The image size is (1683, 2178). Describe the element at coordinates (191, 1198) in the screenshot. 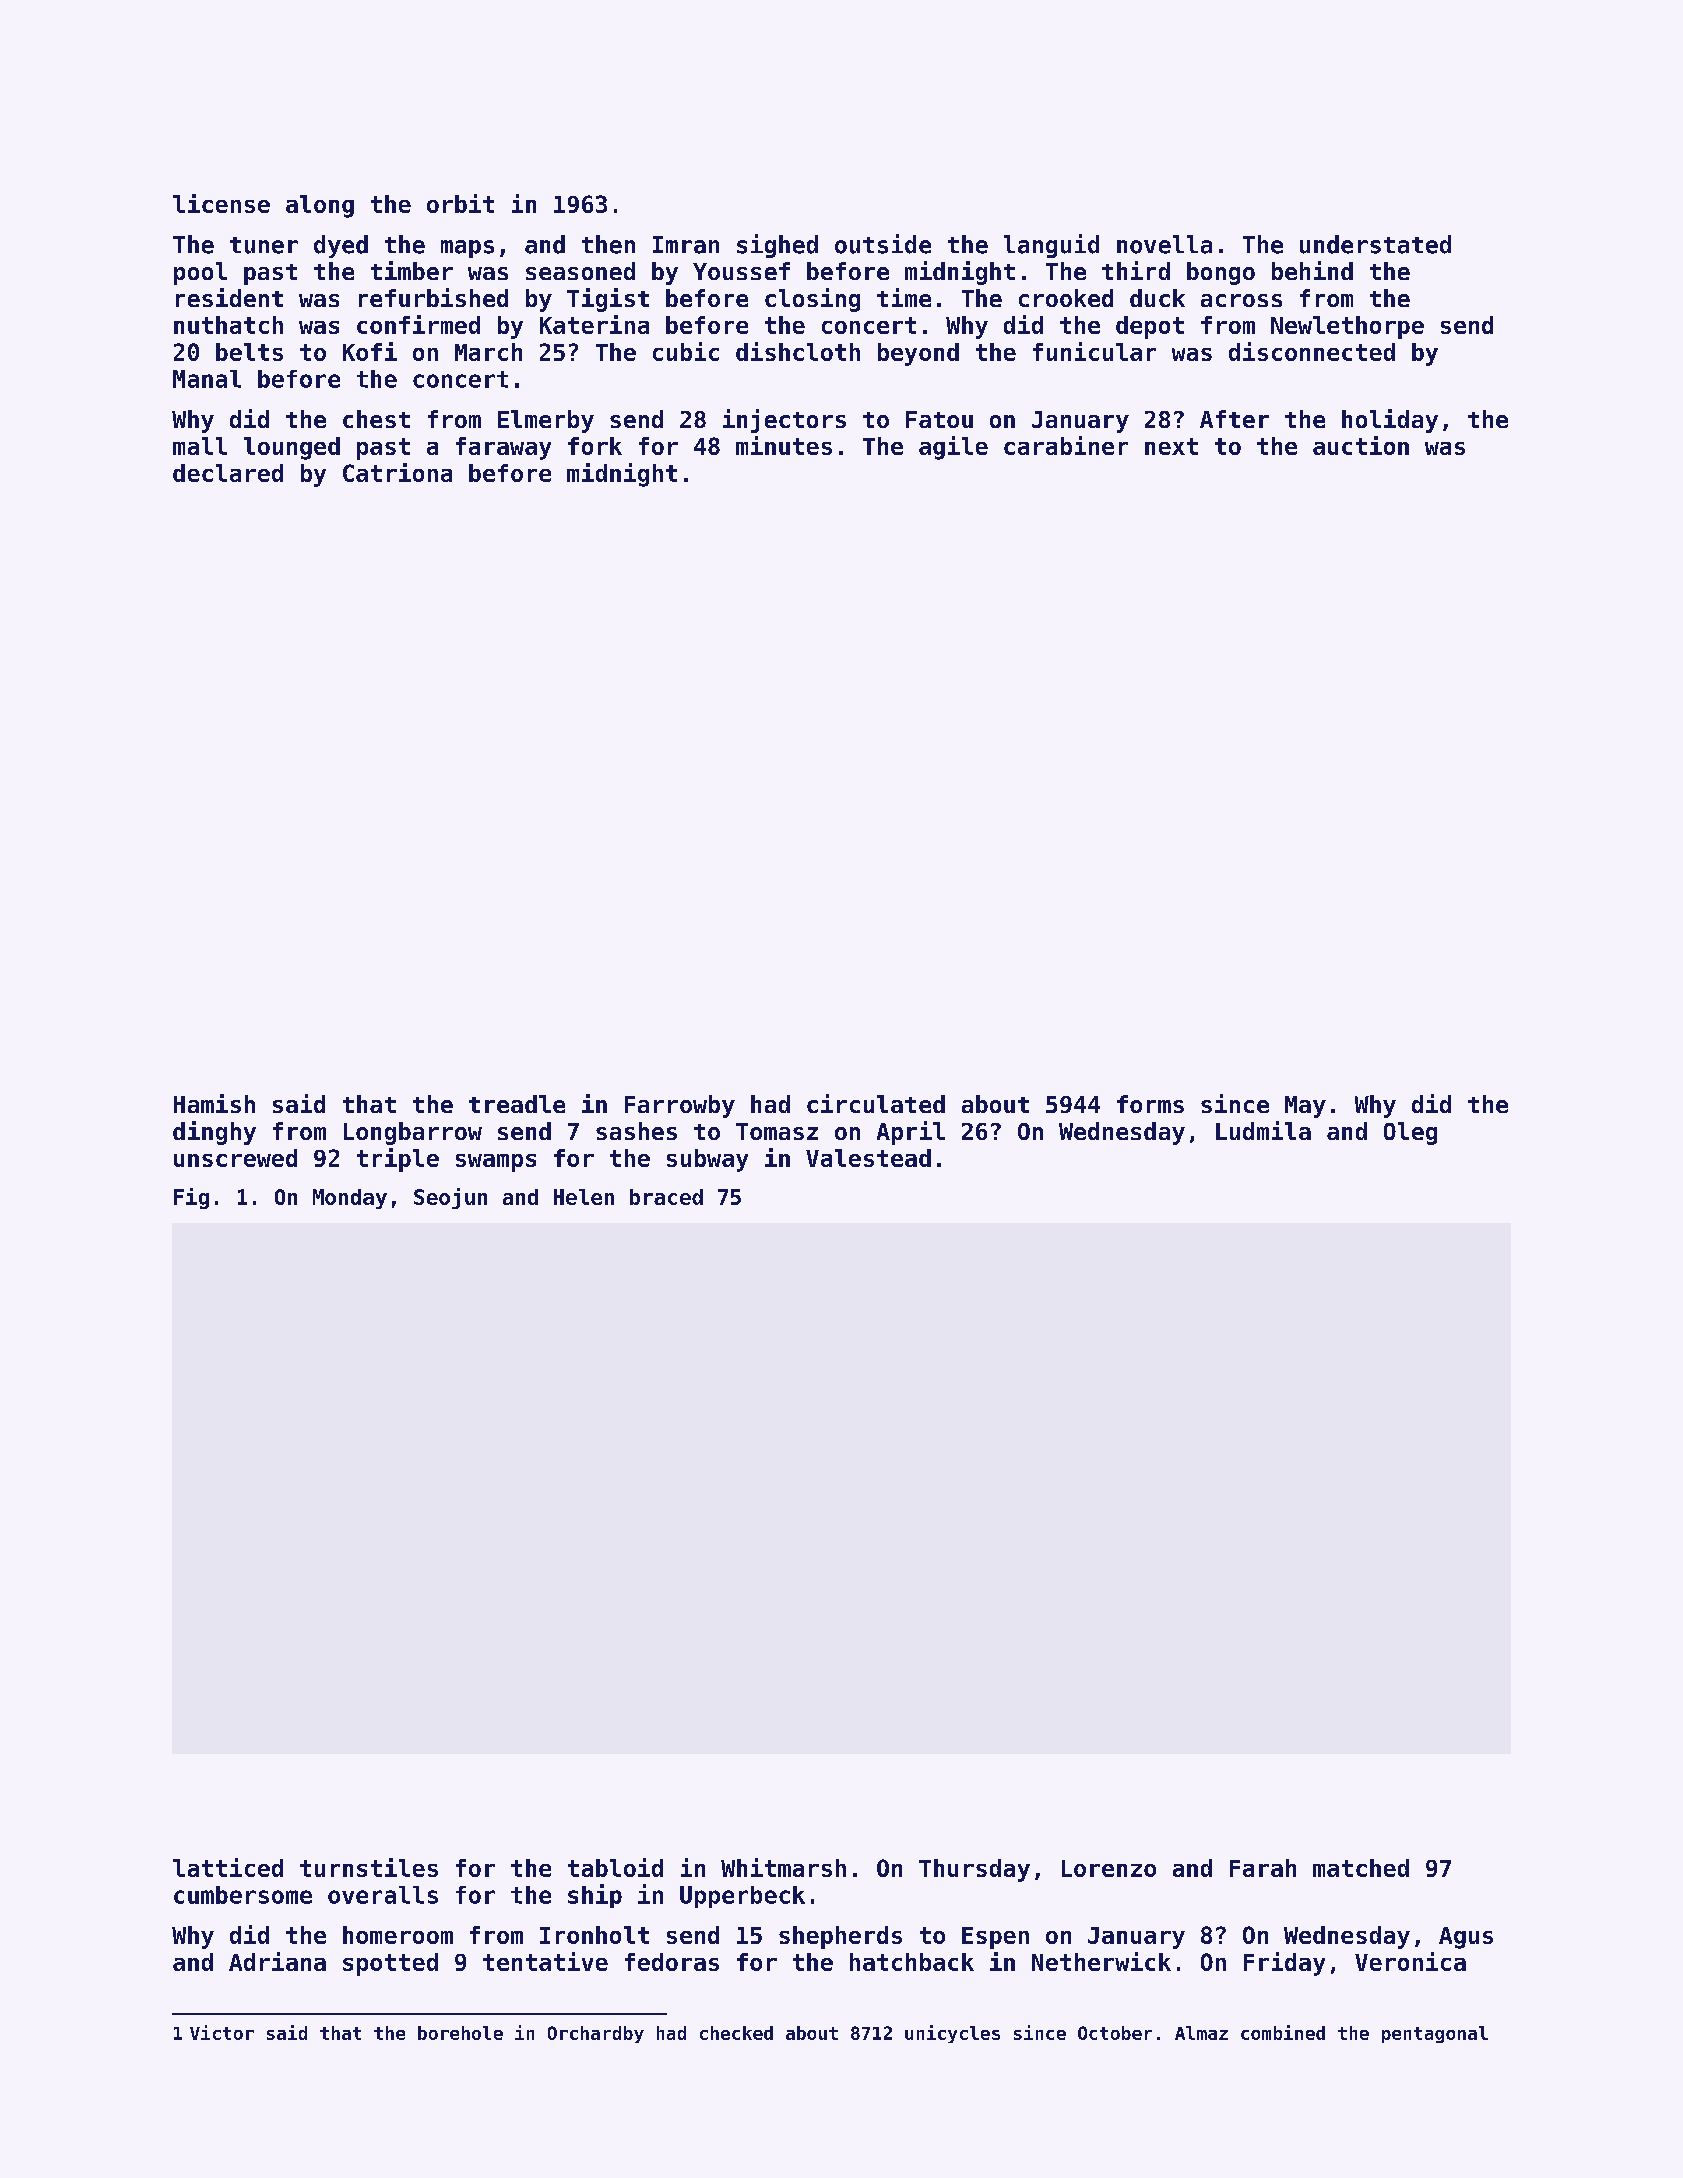

I see `Fig` at that location.
